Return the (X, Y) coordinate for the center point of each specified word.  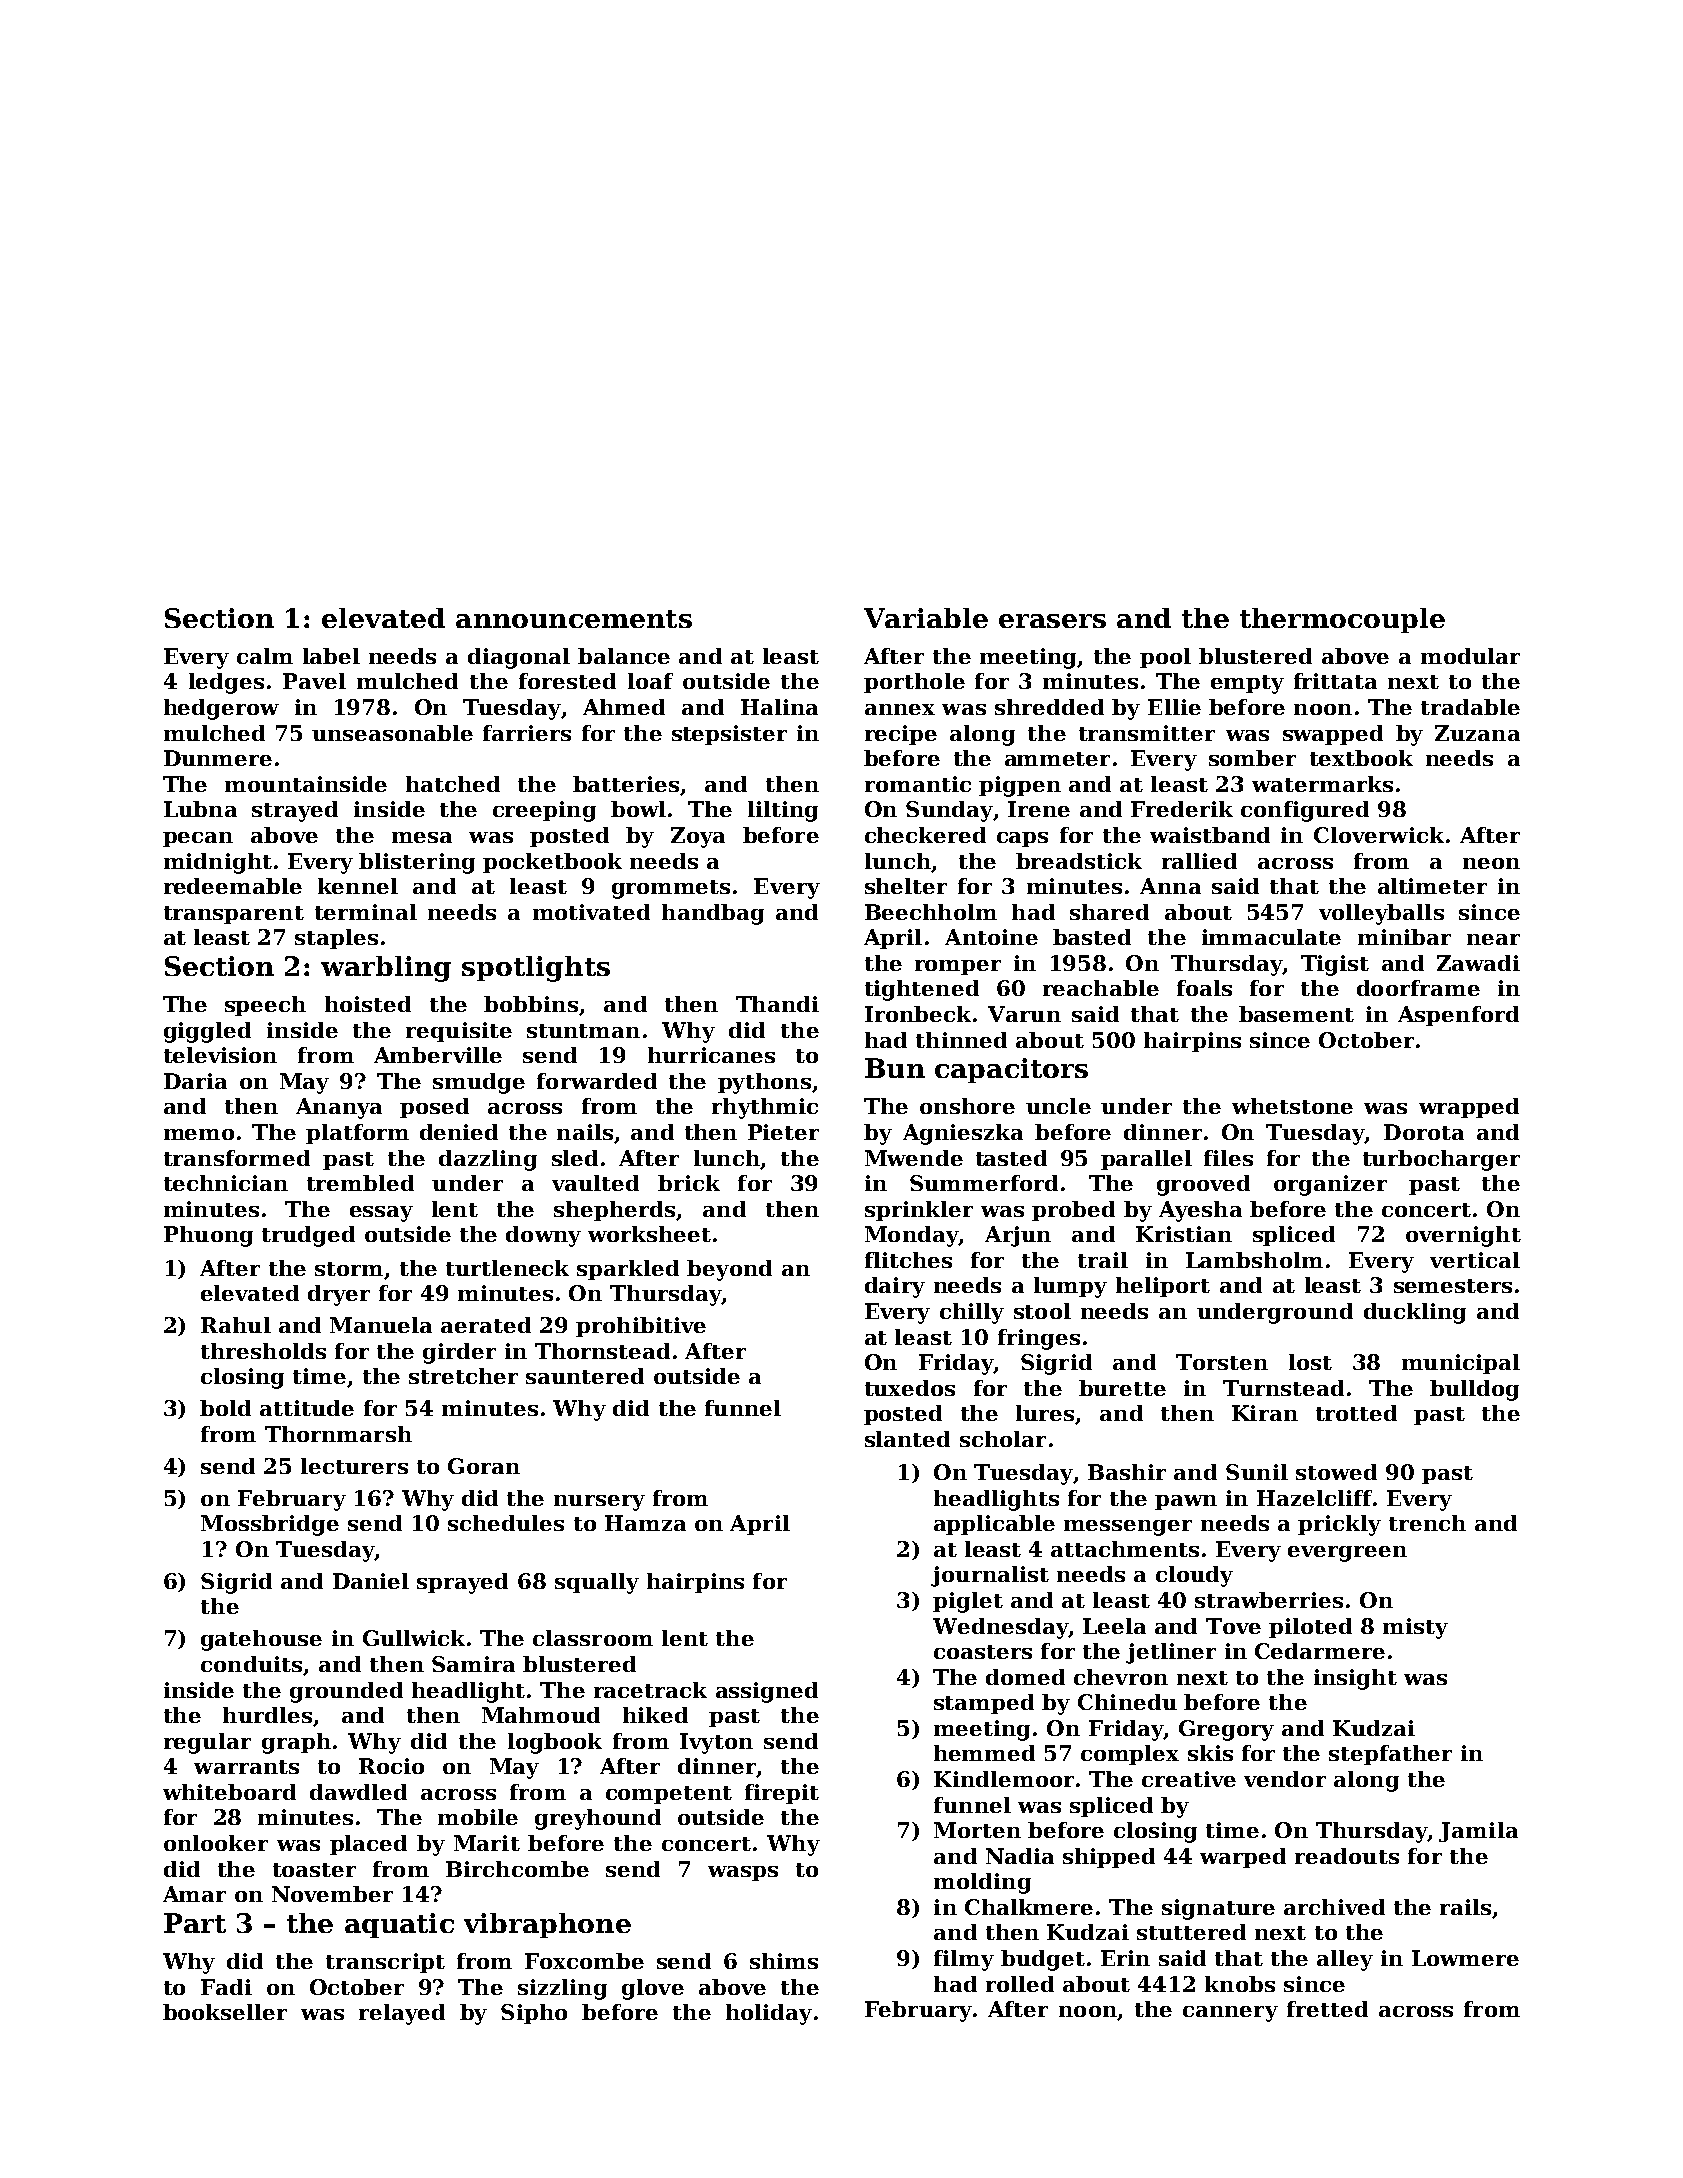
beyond (729, 1270)
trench (1427, 1523)
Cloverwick (1379, 835)
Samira (473, 1664)
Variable (926, 618)
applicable (994, 1525)
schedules (506, 1523)
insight (1355, 1679)
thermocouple (1342, 620)
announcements (574, 619)
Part (195, 1923)
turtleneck (507, 1268)
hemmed (984, 1753)
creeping (544, 811)
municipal (1461, 1364)
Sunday (949, 811)
